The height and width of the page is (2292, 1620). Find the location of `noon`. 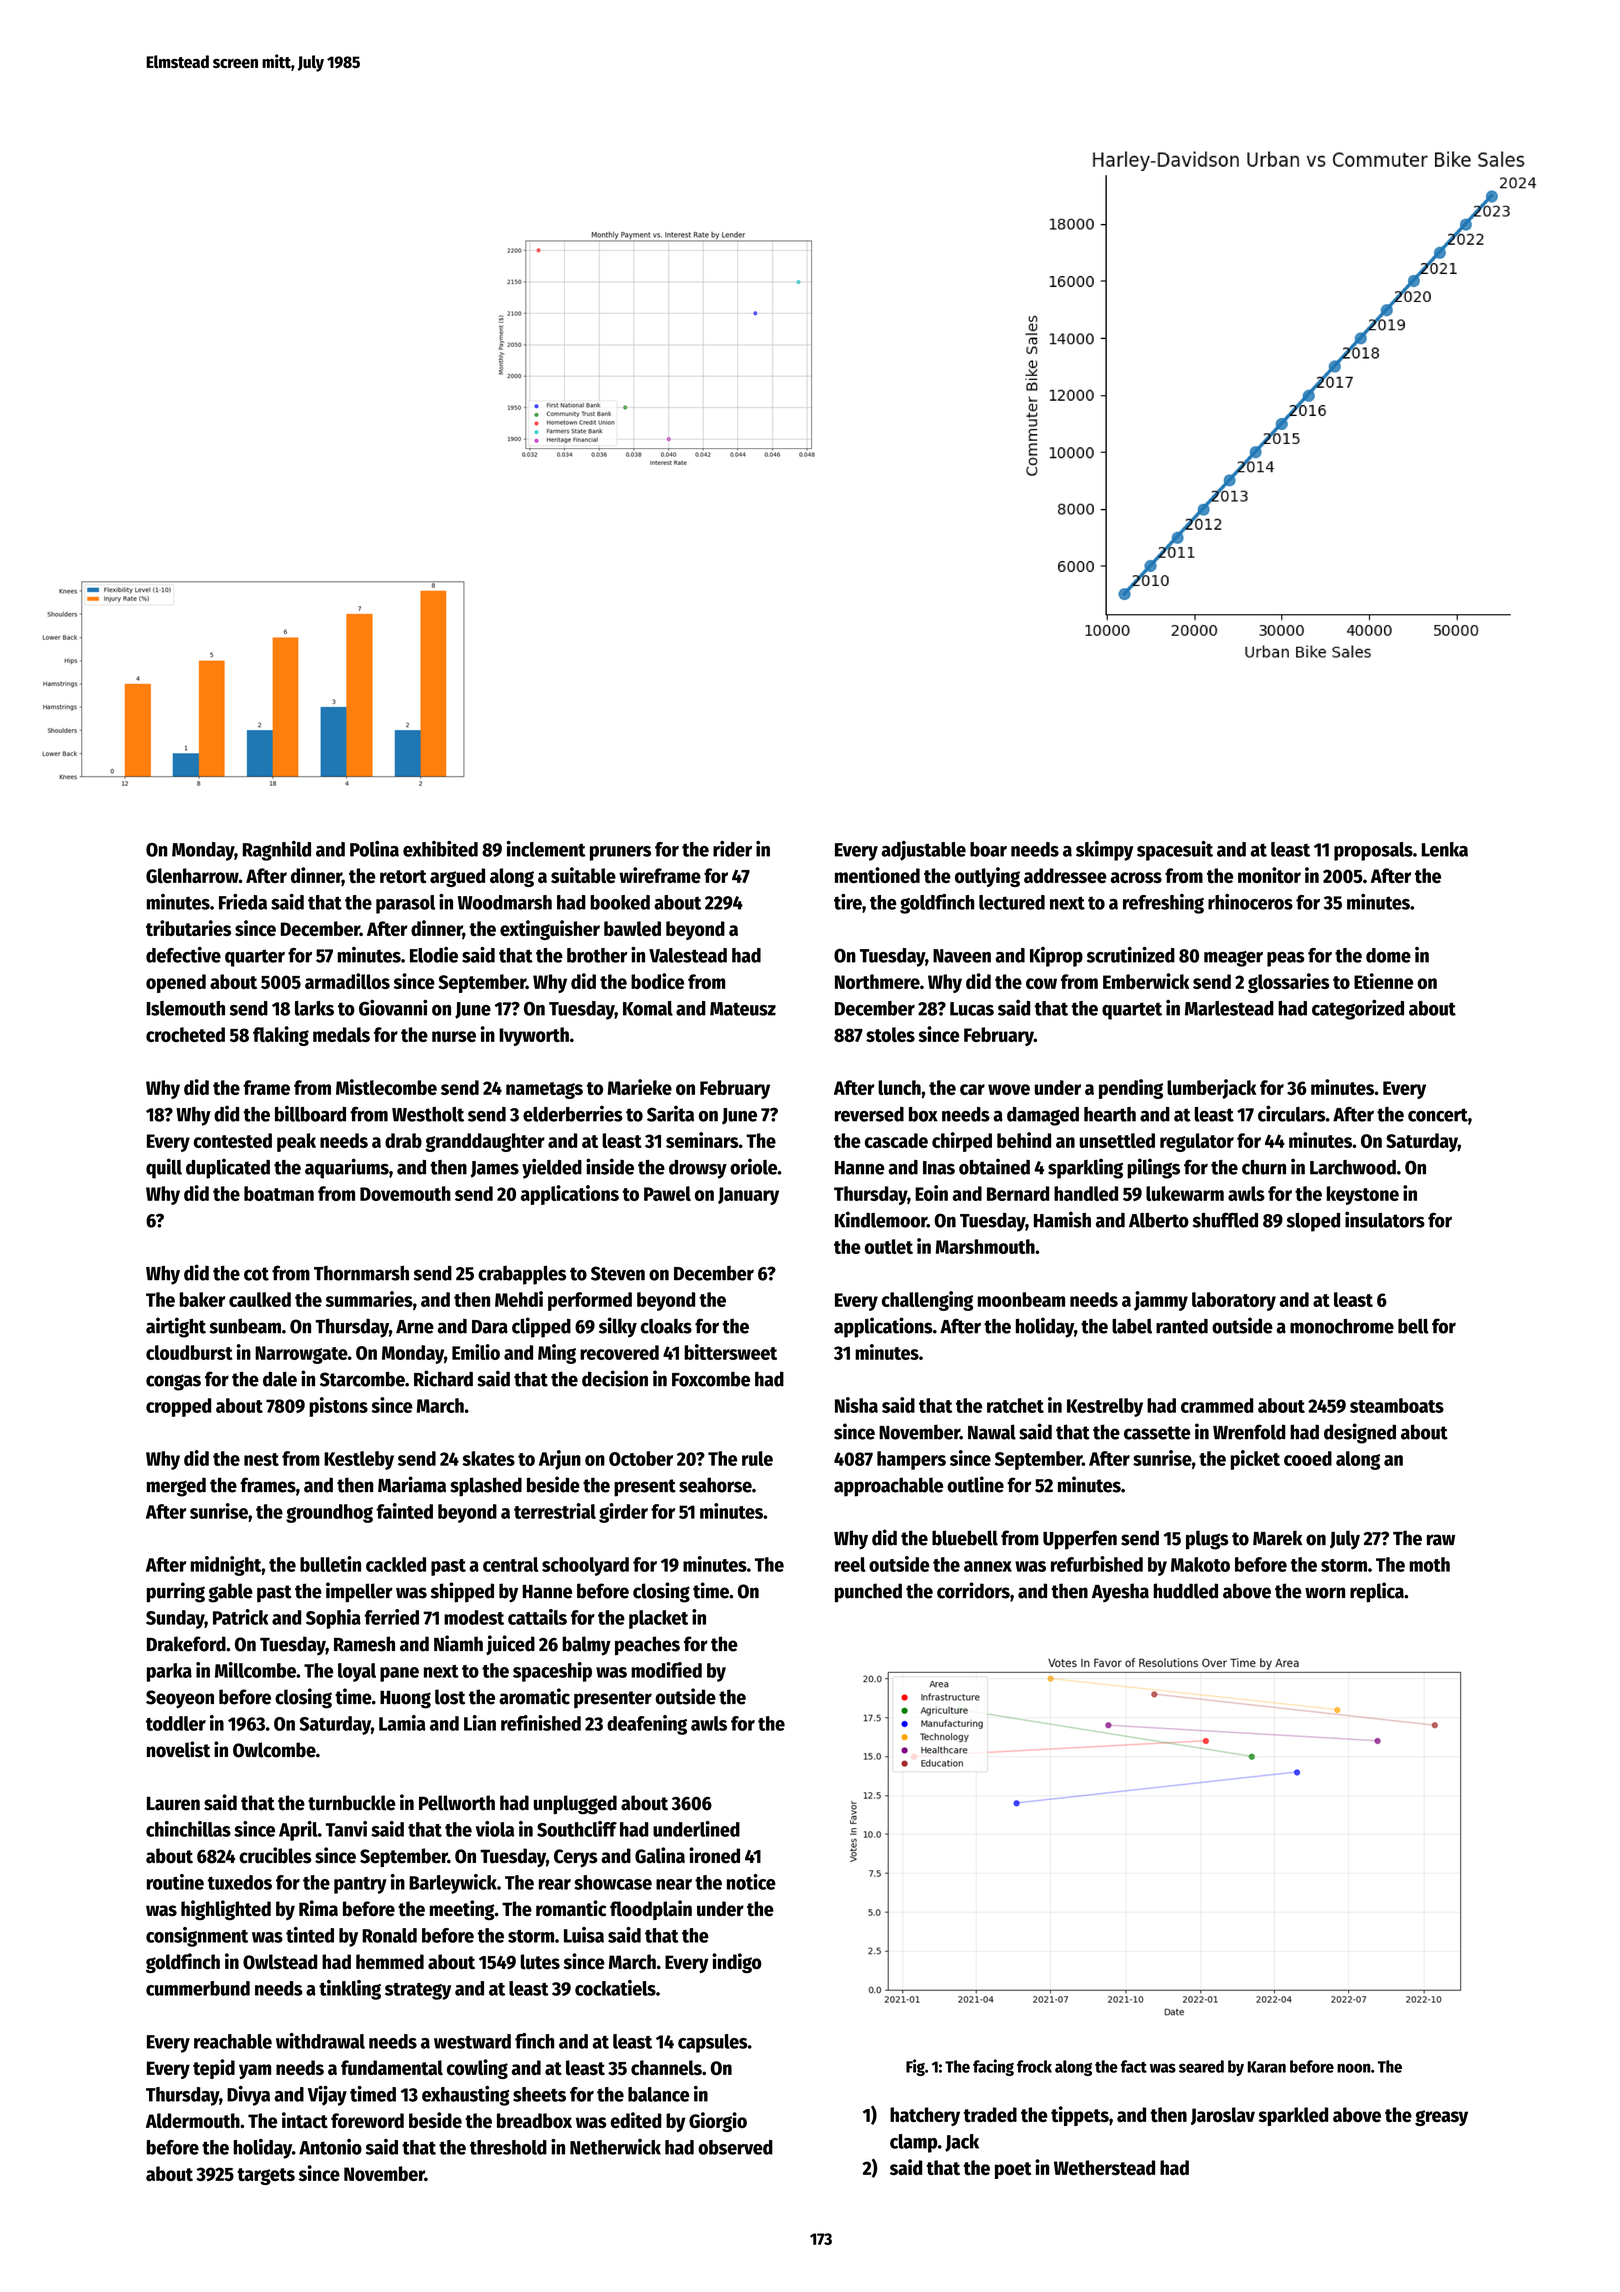

noon is located at coordinates (1354, 2068).
